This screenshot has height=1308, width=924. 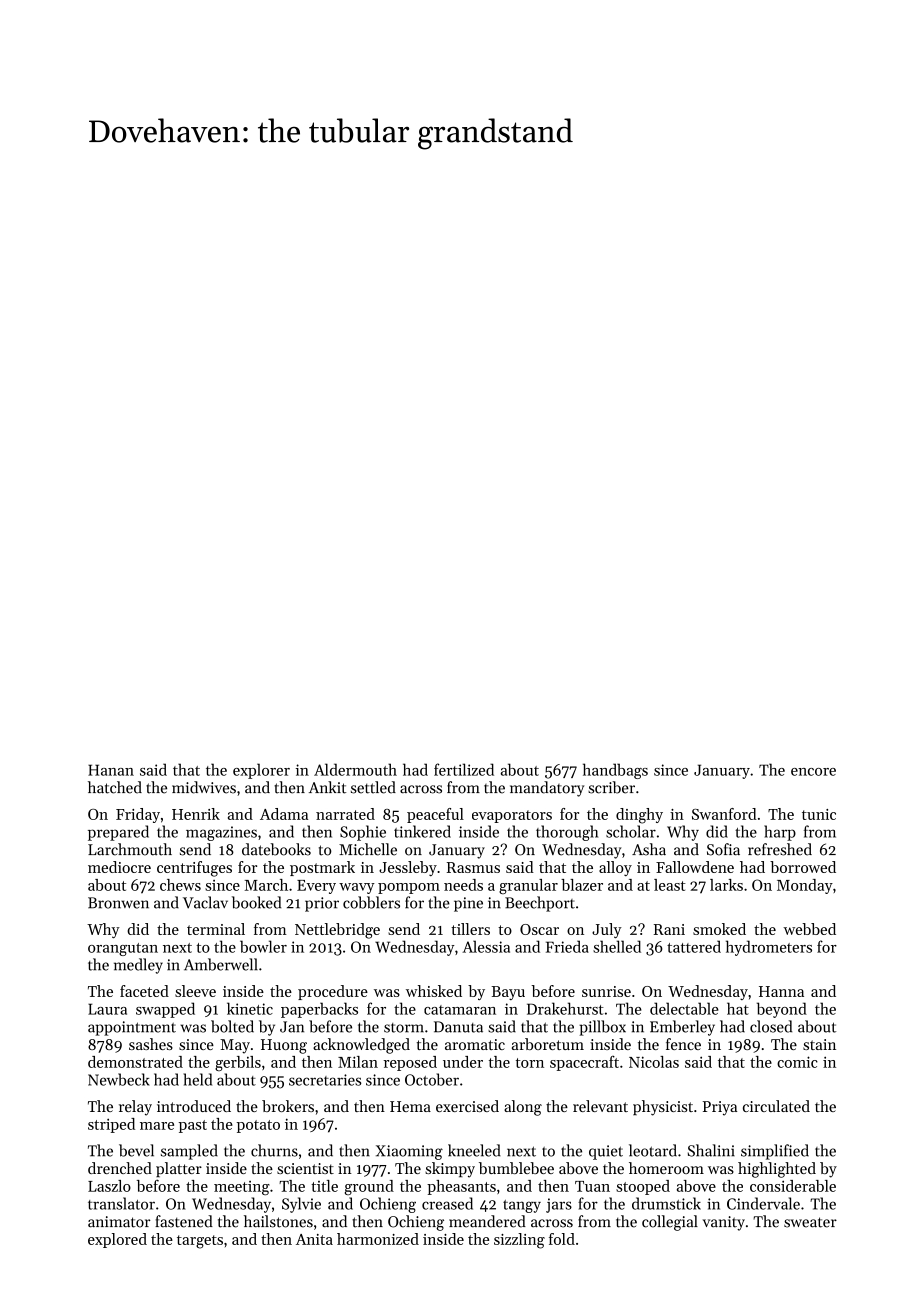 What do you see at coordinates (123, 949) in the screenshot?
I see `orangutan` at bounding box center [123, 949].
